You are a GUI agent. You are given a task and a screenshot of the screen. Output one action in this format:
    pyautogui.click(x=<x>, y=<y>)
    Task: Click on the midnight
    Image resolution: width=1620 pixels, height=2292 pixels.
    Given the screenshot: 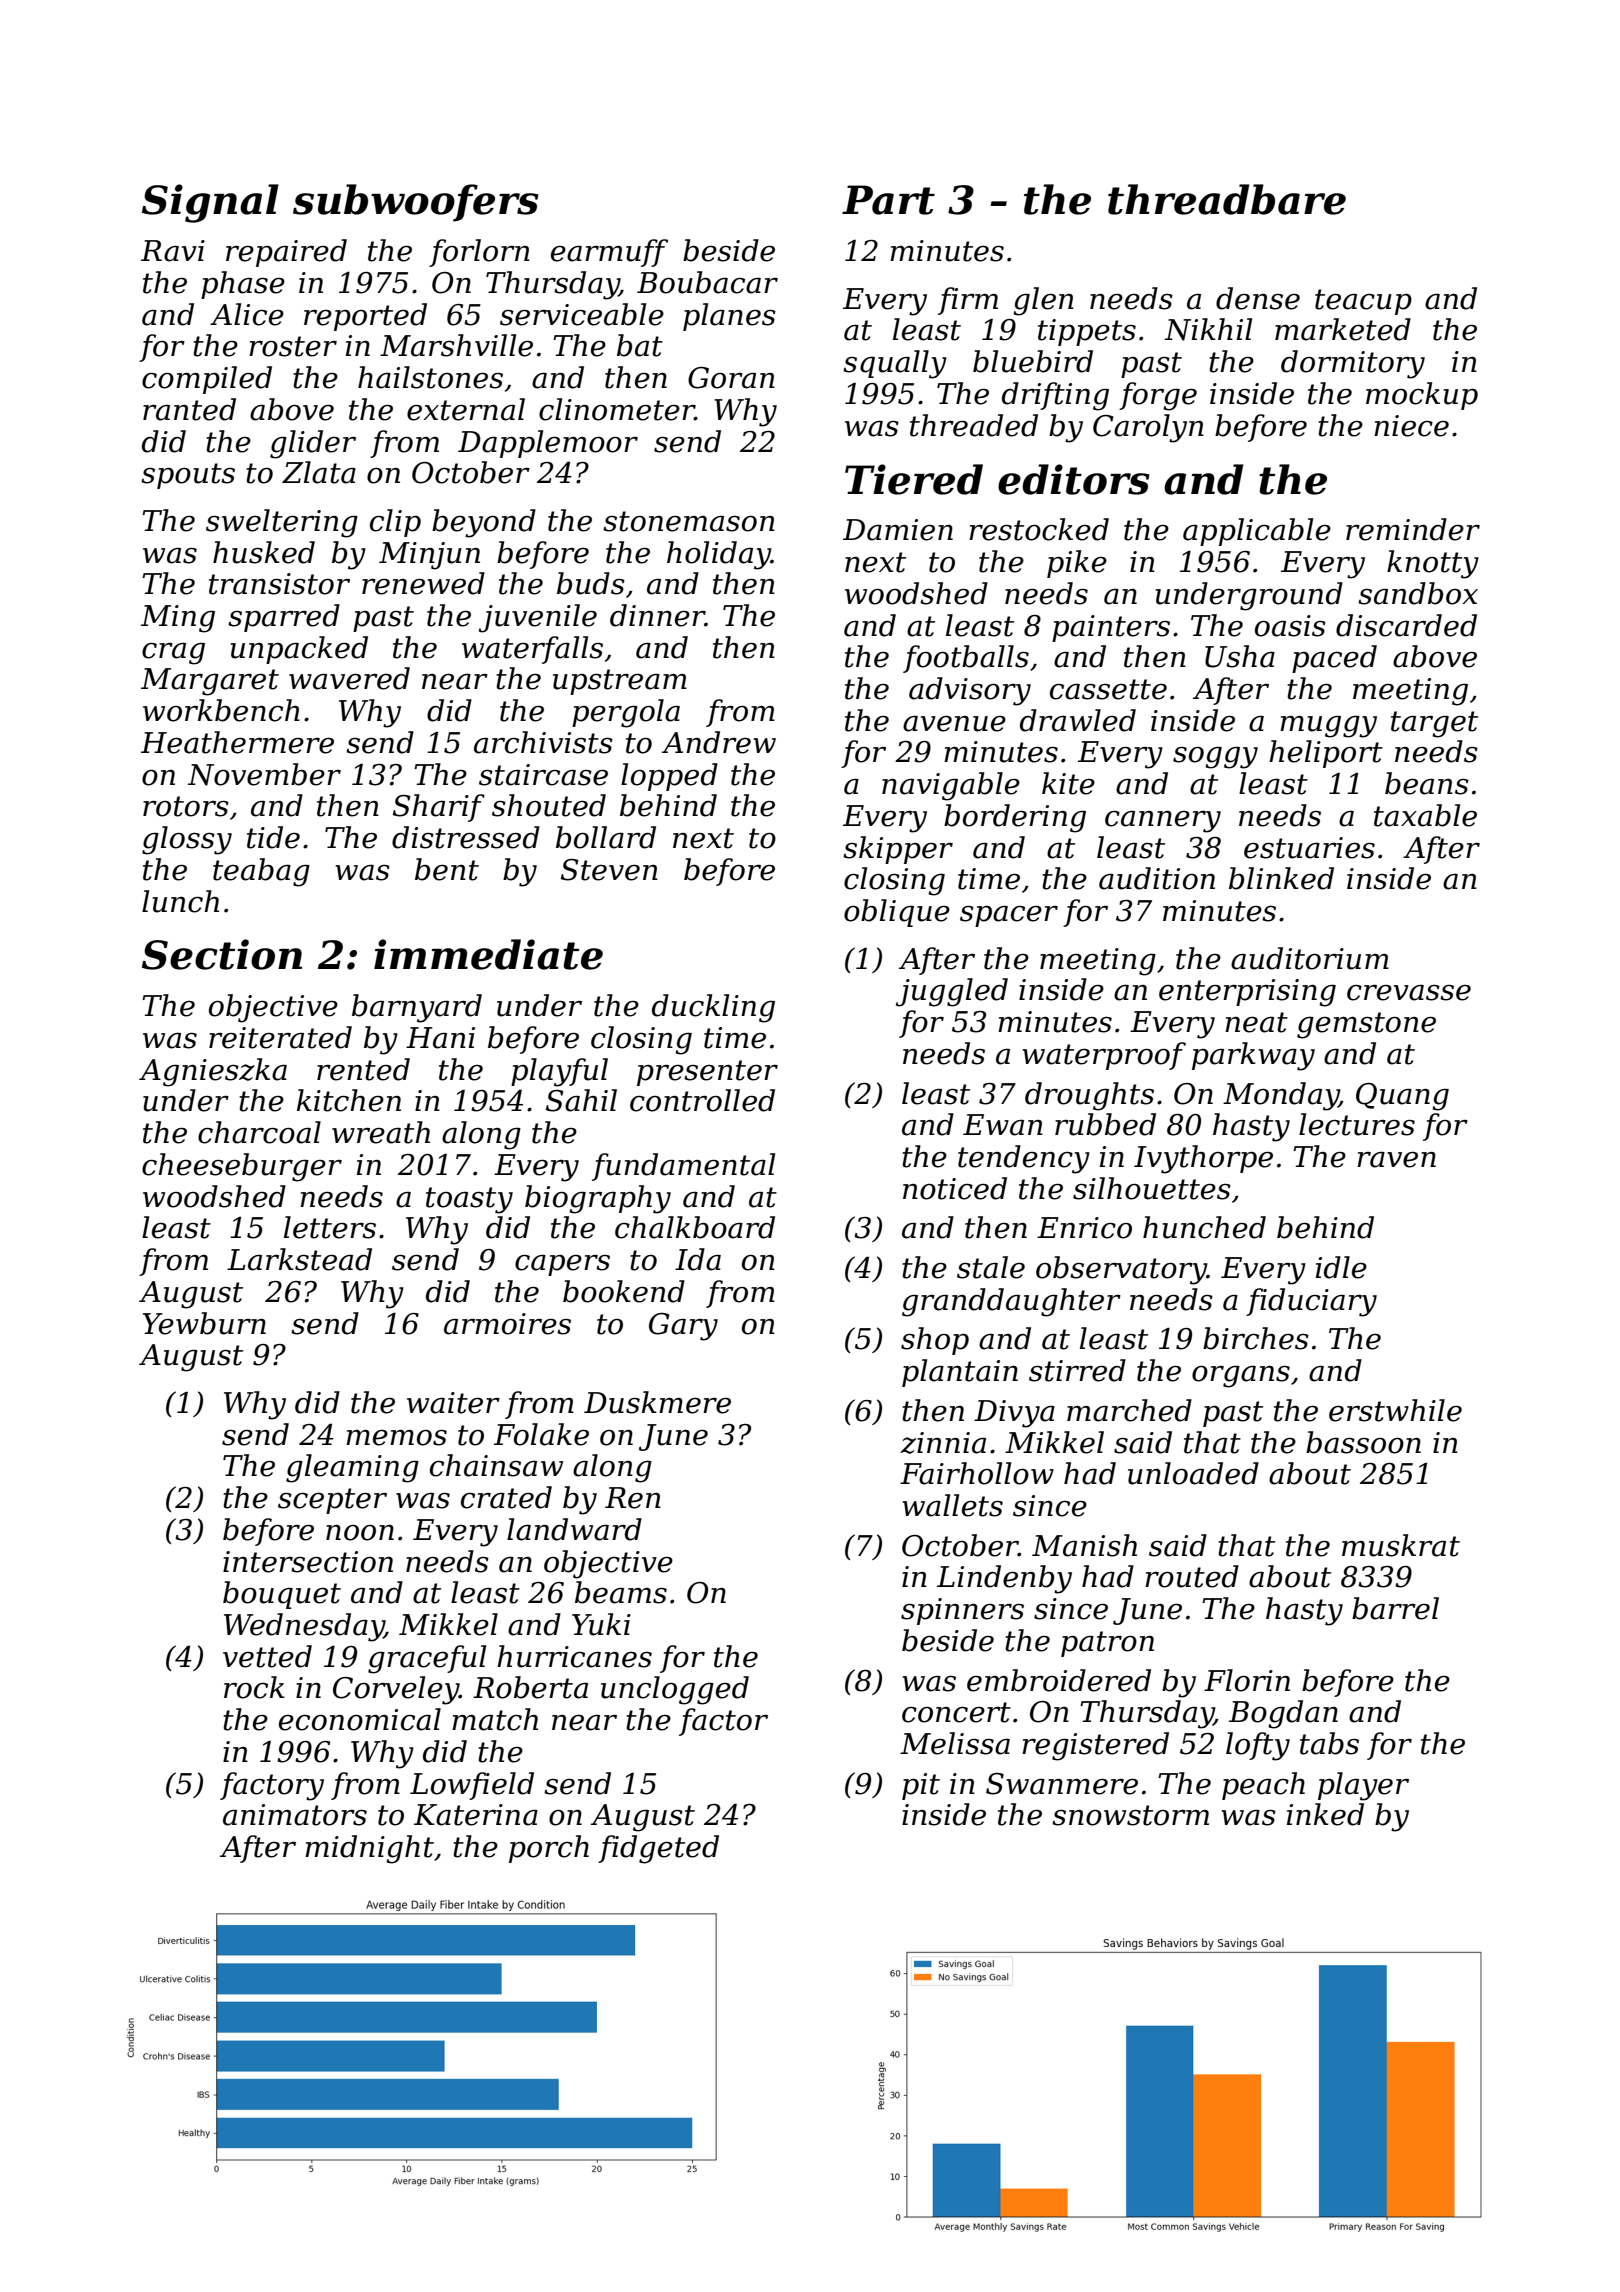 What is the action you would take?
    pyautogui.click(x=369, y=1849)
